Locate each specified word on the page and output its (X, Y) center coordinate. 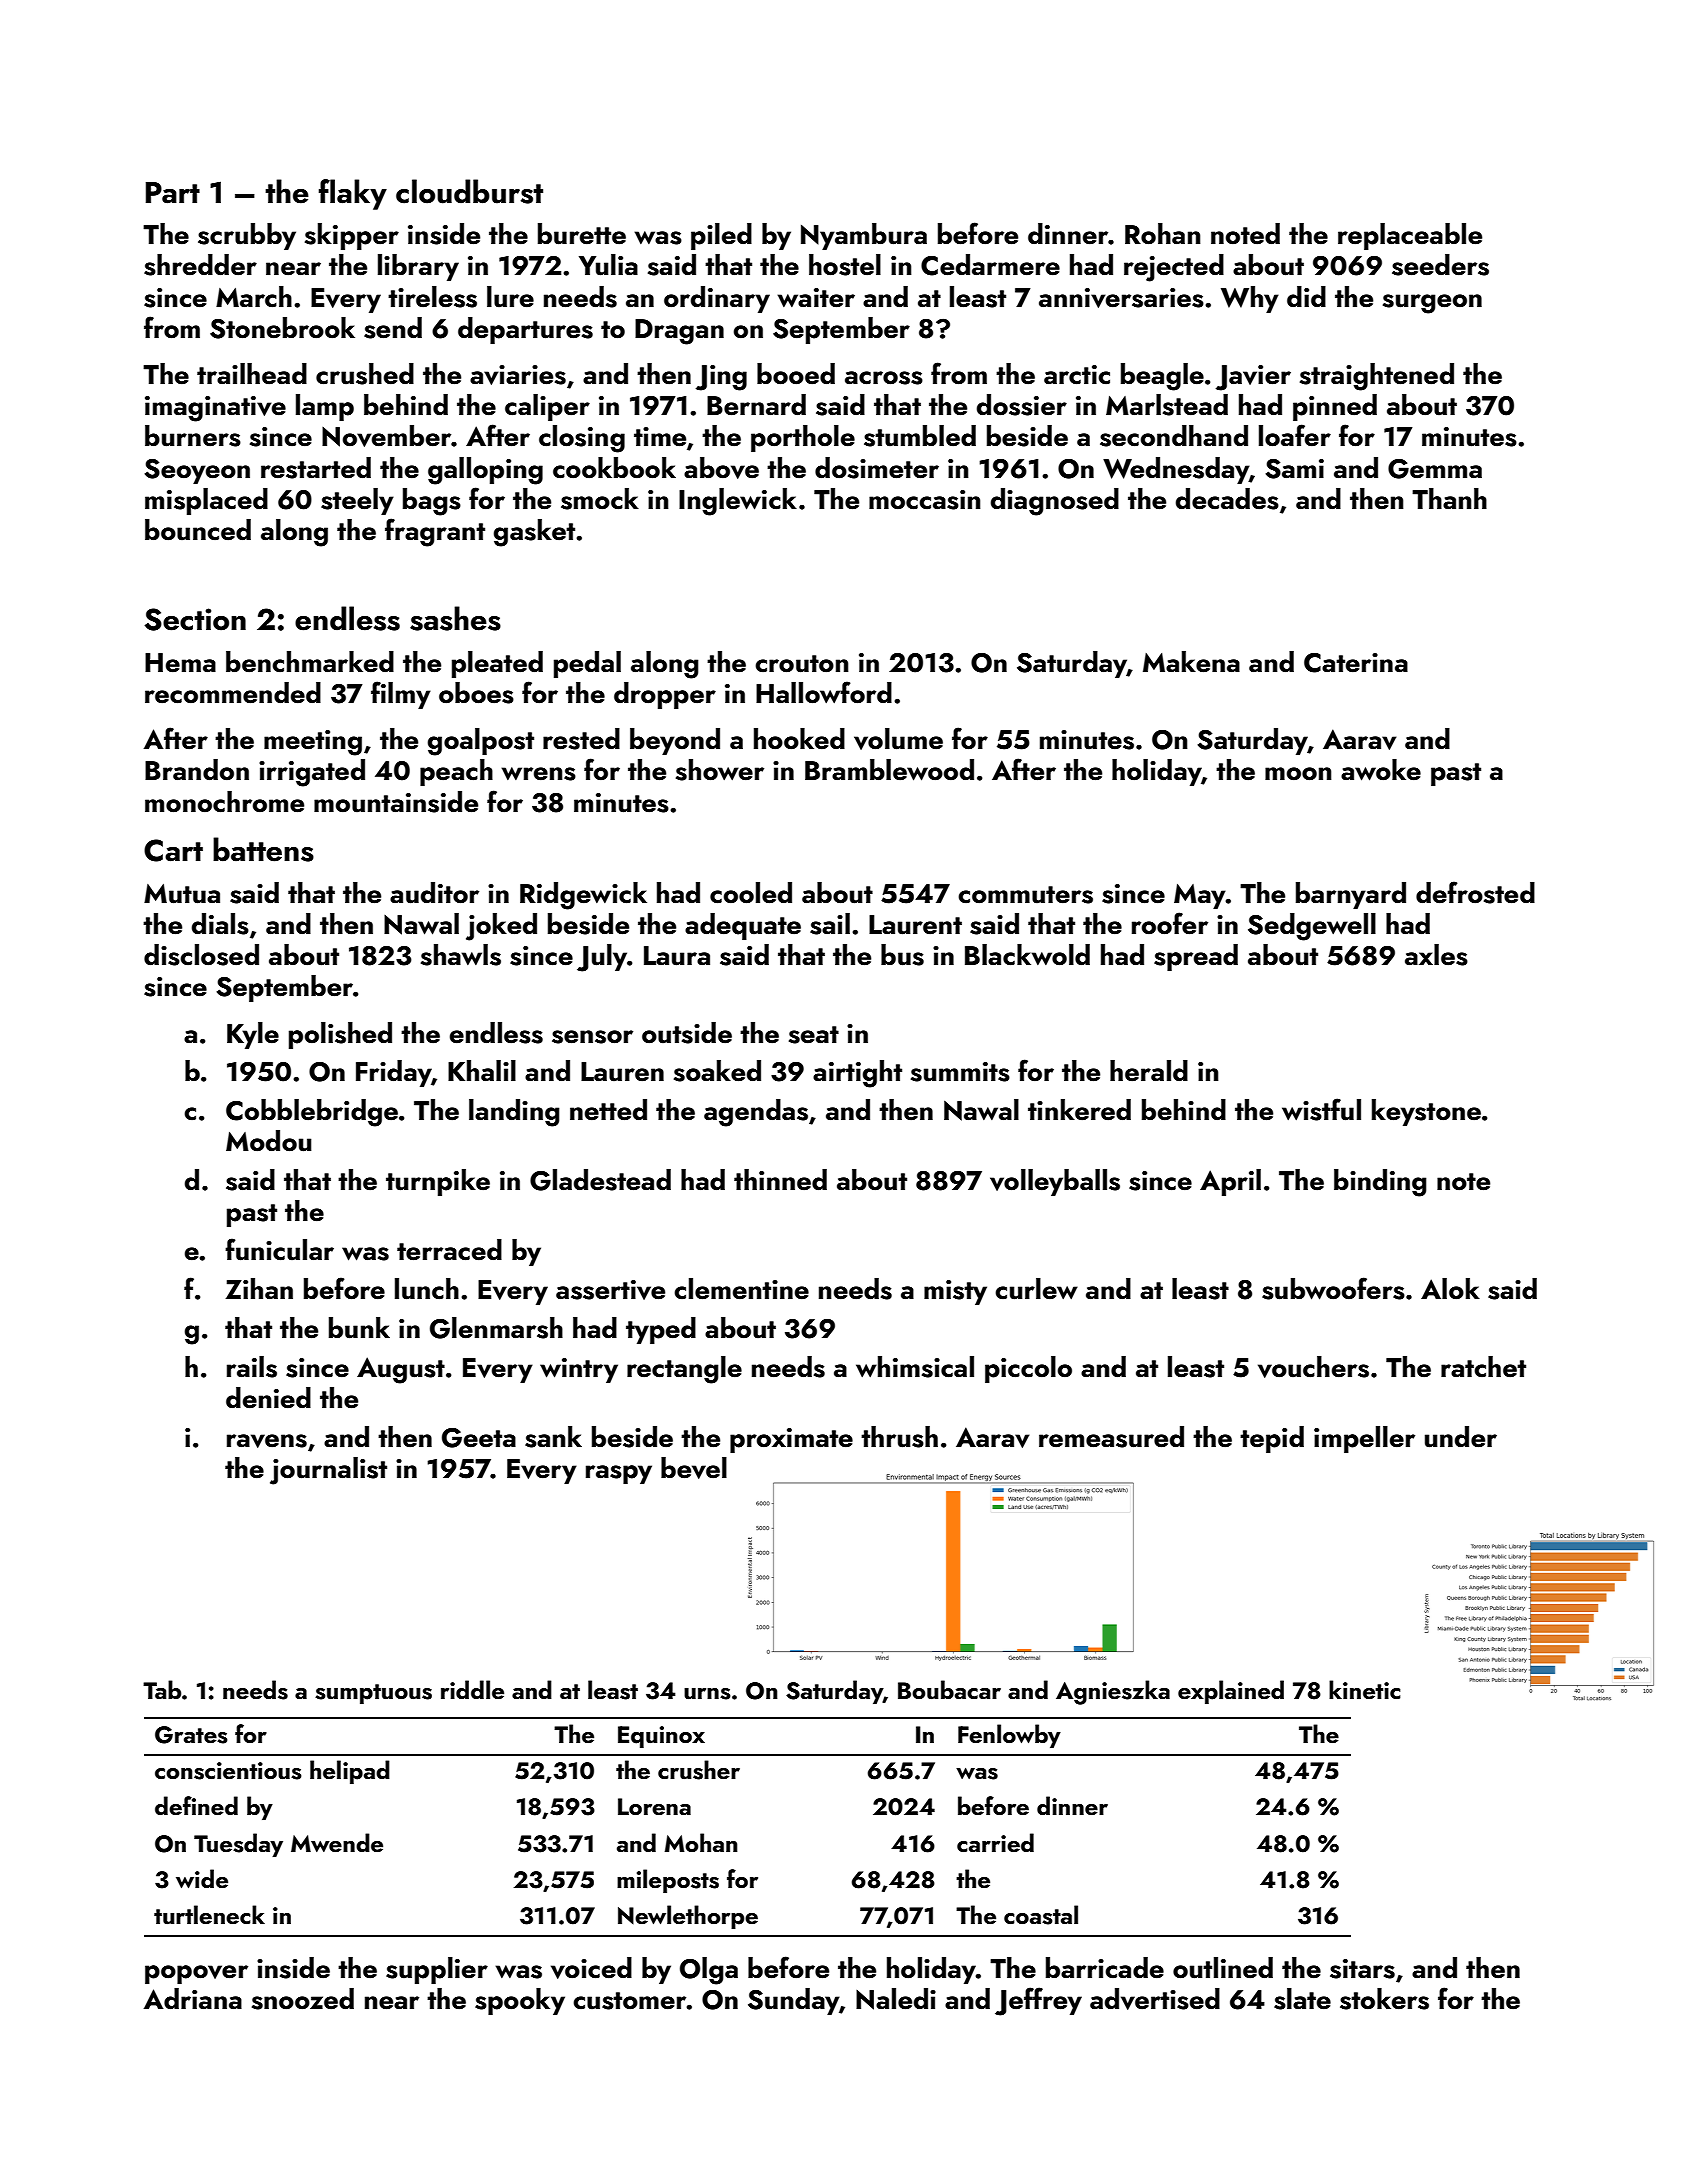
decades (1227, 499)
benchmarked (310, 662)
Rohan (1162, 234)
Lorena (654, 1806)
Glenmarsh (496, 1328)
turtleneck (209, 1915)
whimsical (915, 1367)
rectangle (684, 1370)
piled (721, 236)
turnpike (438, 1182)
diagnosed (1055, 502)
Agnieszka (1113, 1692)
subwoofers (1333, 1288)
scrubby (247, 236)
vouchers (1313, 1367)
